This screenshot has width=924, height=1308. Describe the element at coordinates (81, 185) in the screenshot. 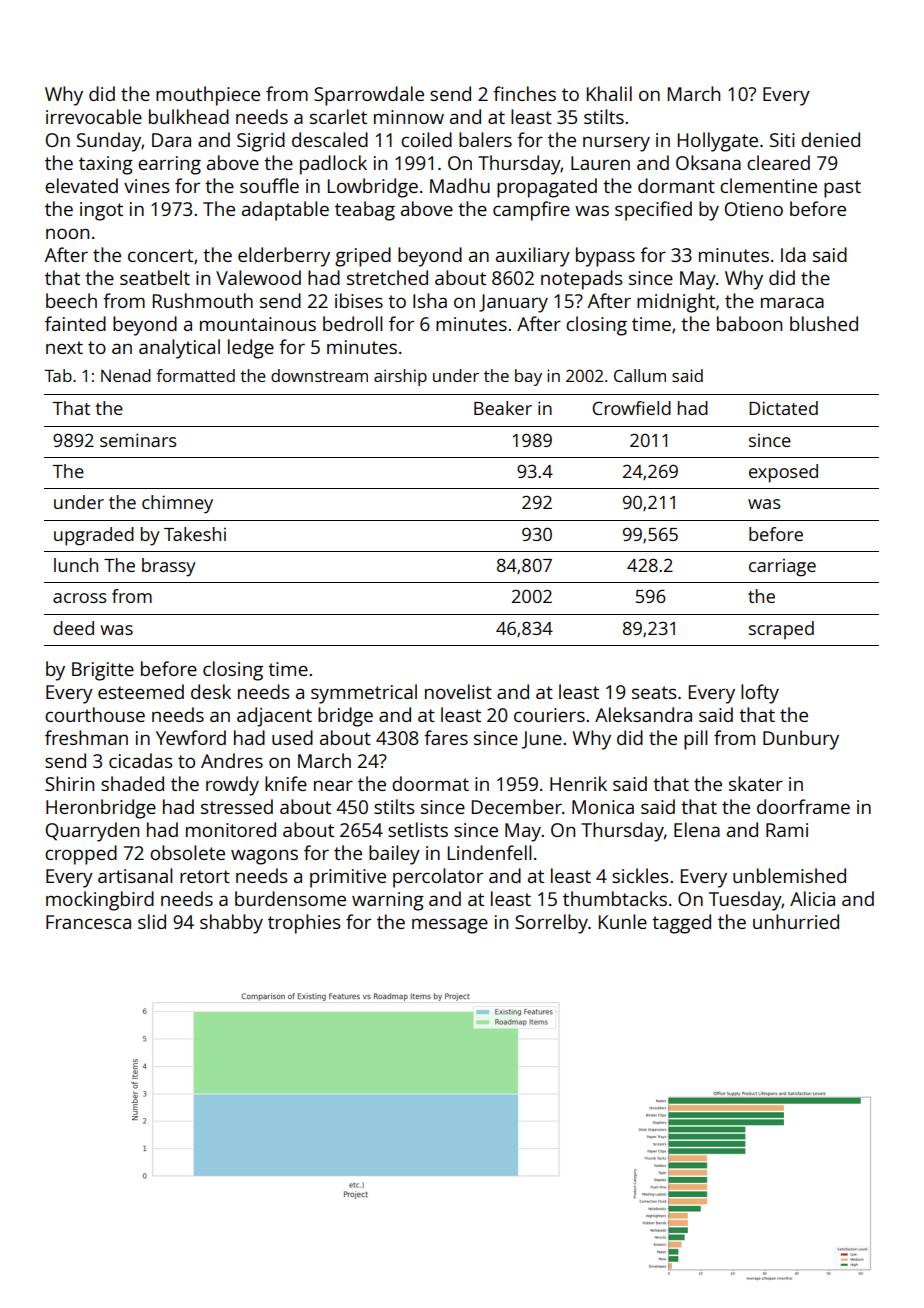

I see `elevated` at that location.
